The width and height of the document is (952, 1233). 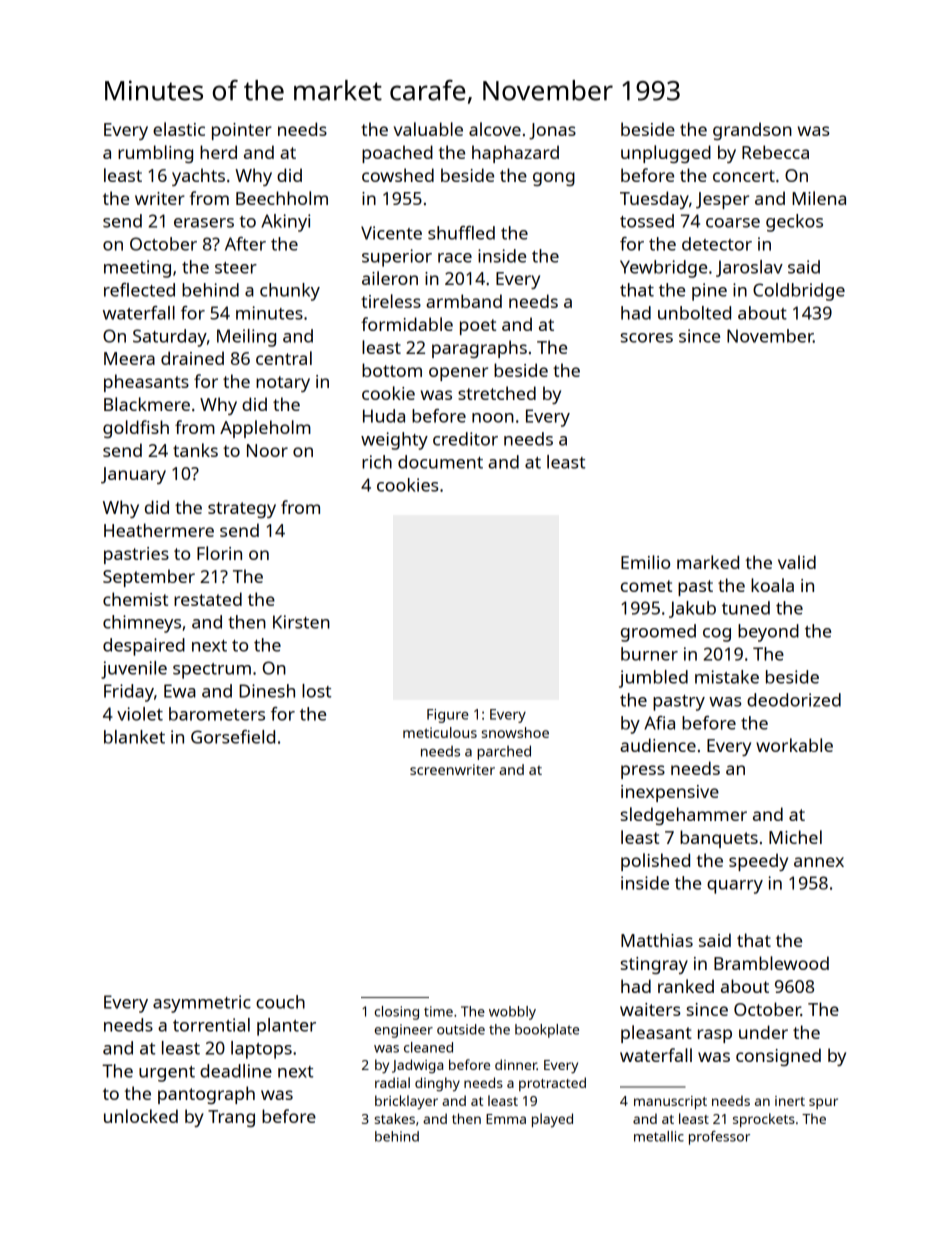 What do you see at coordinates (719, 1138) in the document?
I see `professor` at bounding box center [719, 1138].
